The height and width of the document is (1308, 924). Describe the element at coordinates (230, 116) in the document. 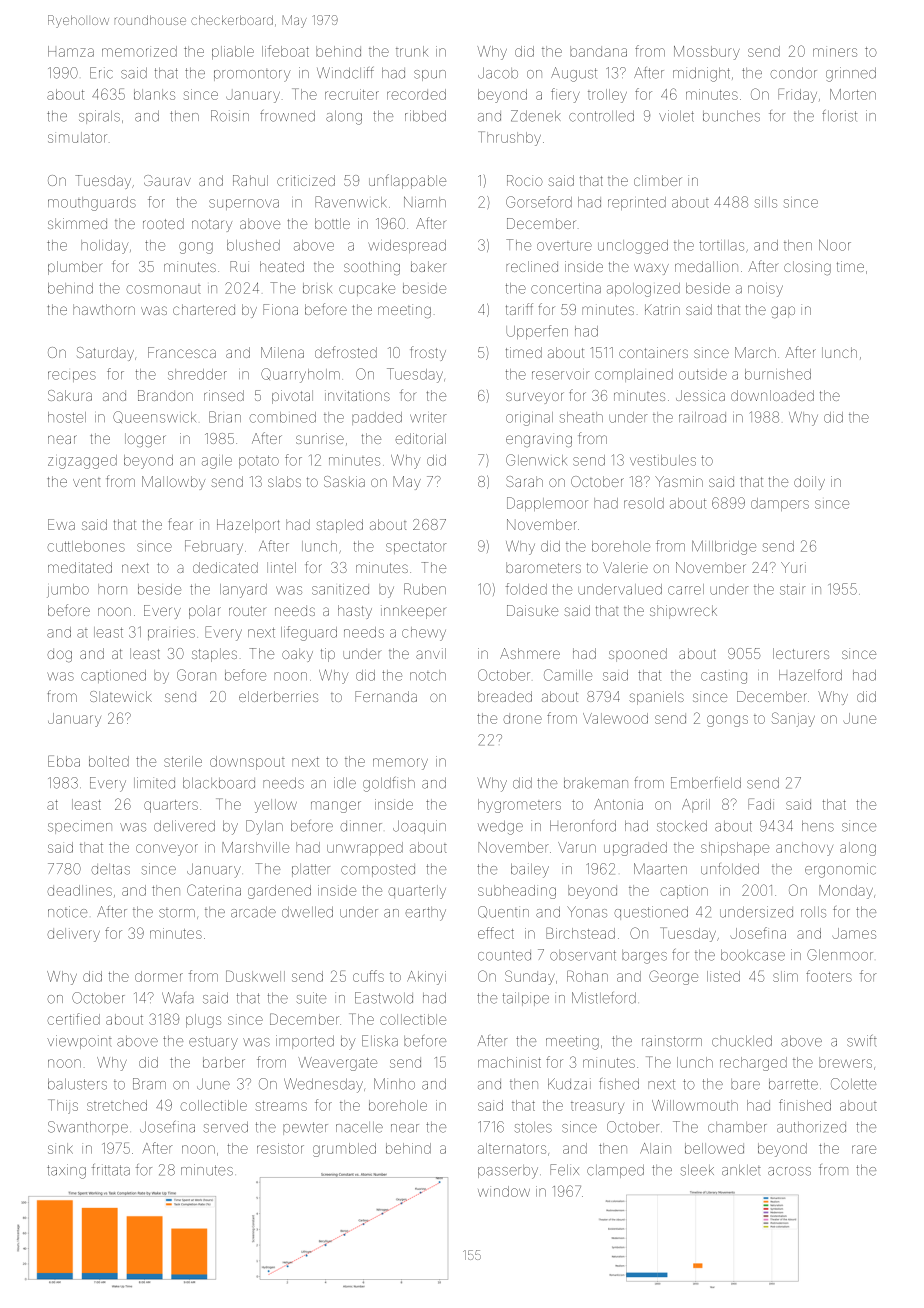

I see `Roisin` at that location.
